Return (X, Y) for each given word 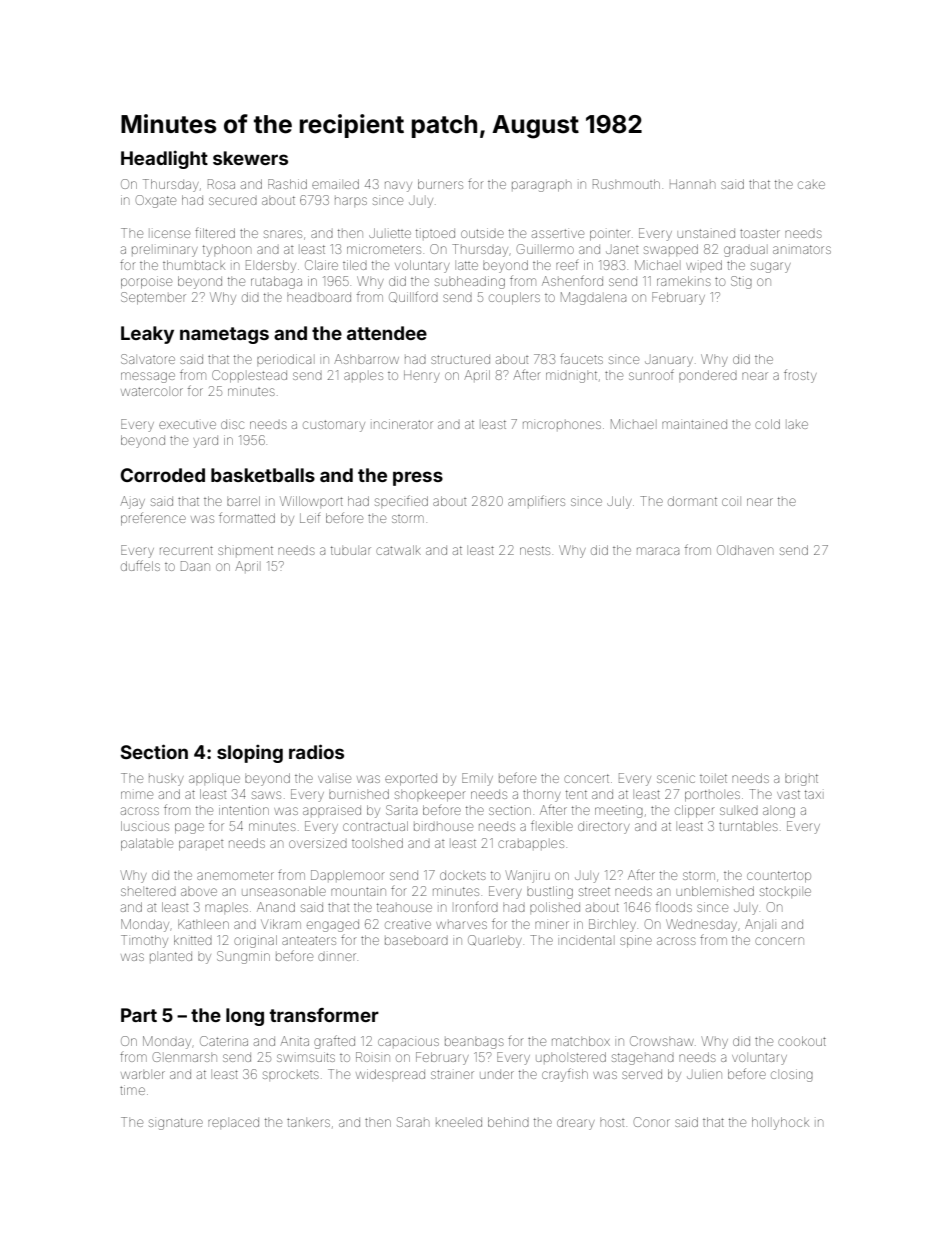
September (153, 298)
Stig (741, 282)
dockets (463, 875)
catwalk (398, 550)
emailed (335, 184)
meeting (619, 812)
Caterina (224, 1041)
